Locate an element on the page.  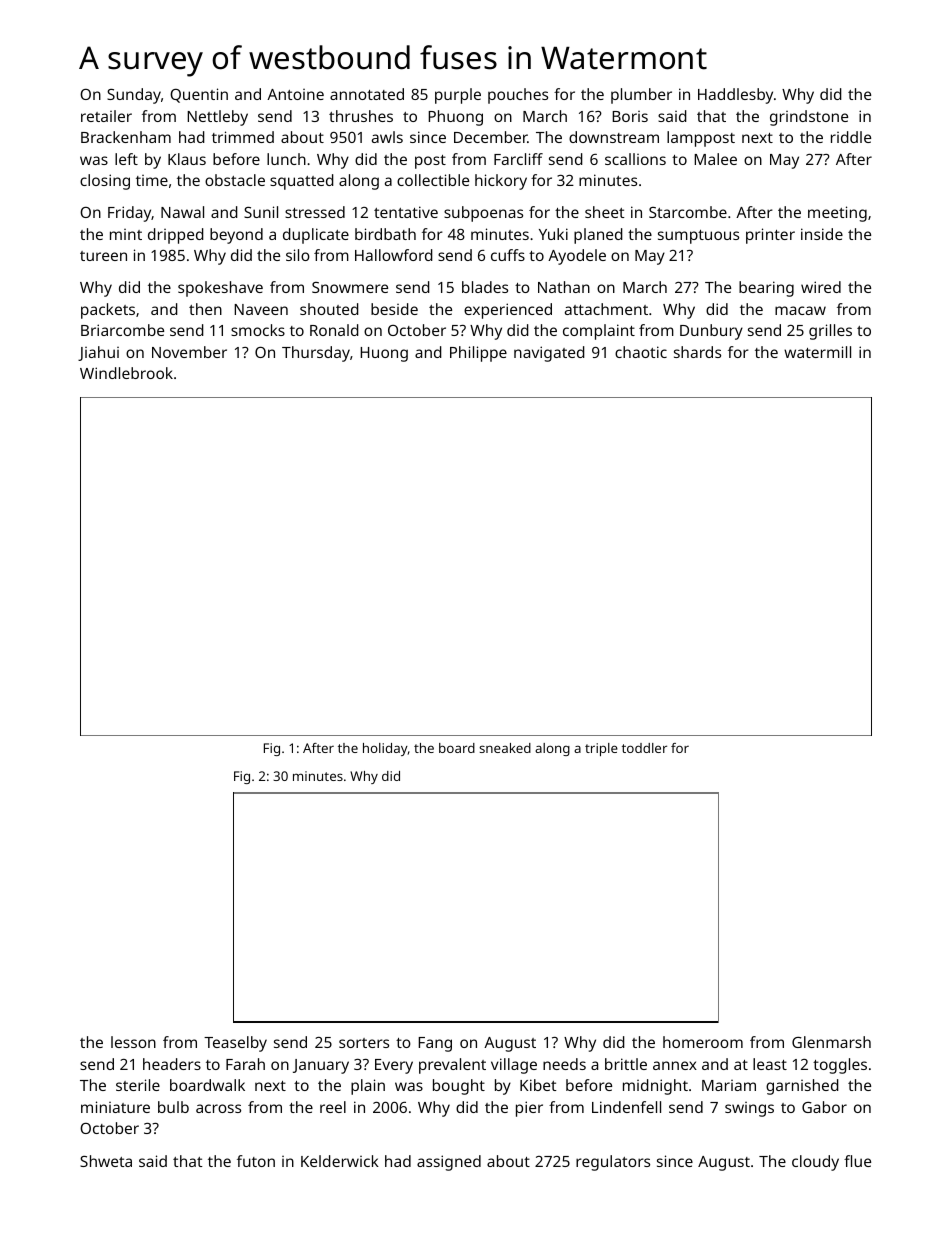
lesson is located at coordinates (133, 1042).
